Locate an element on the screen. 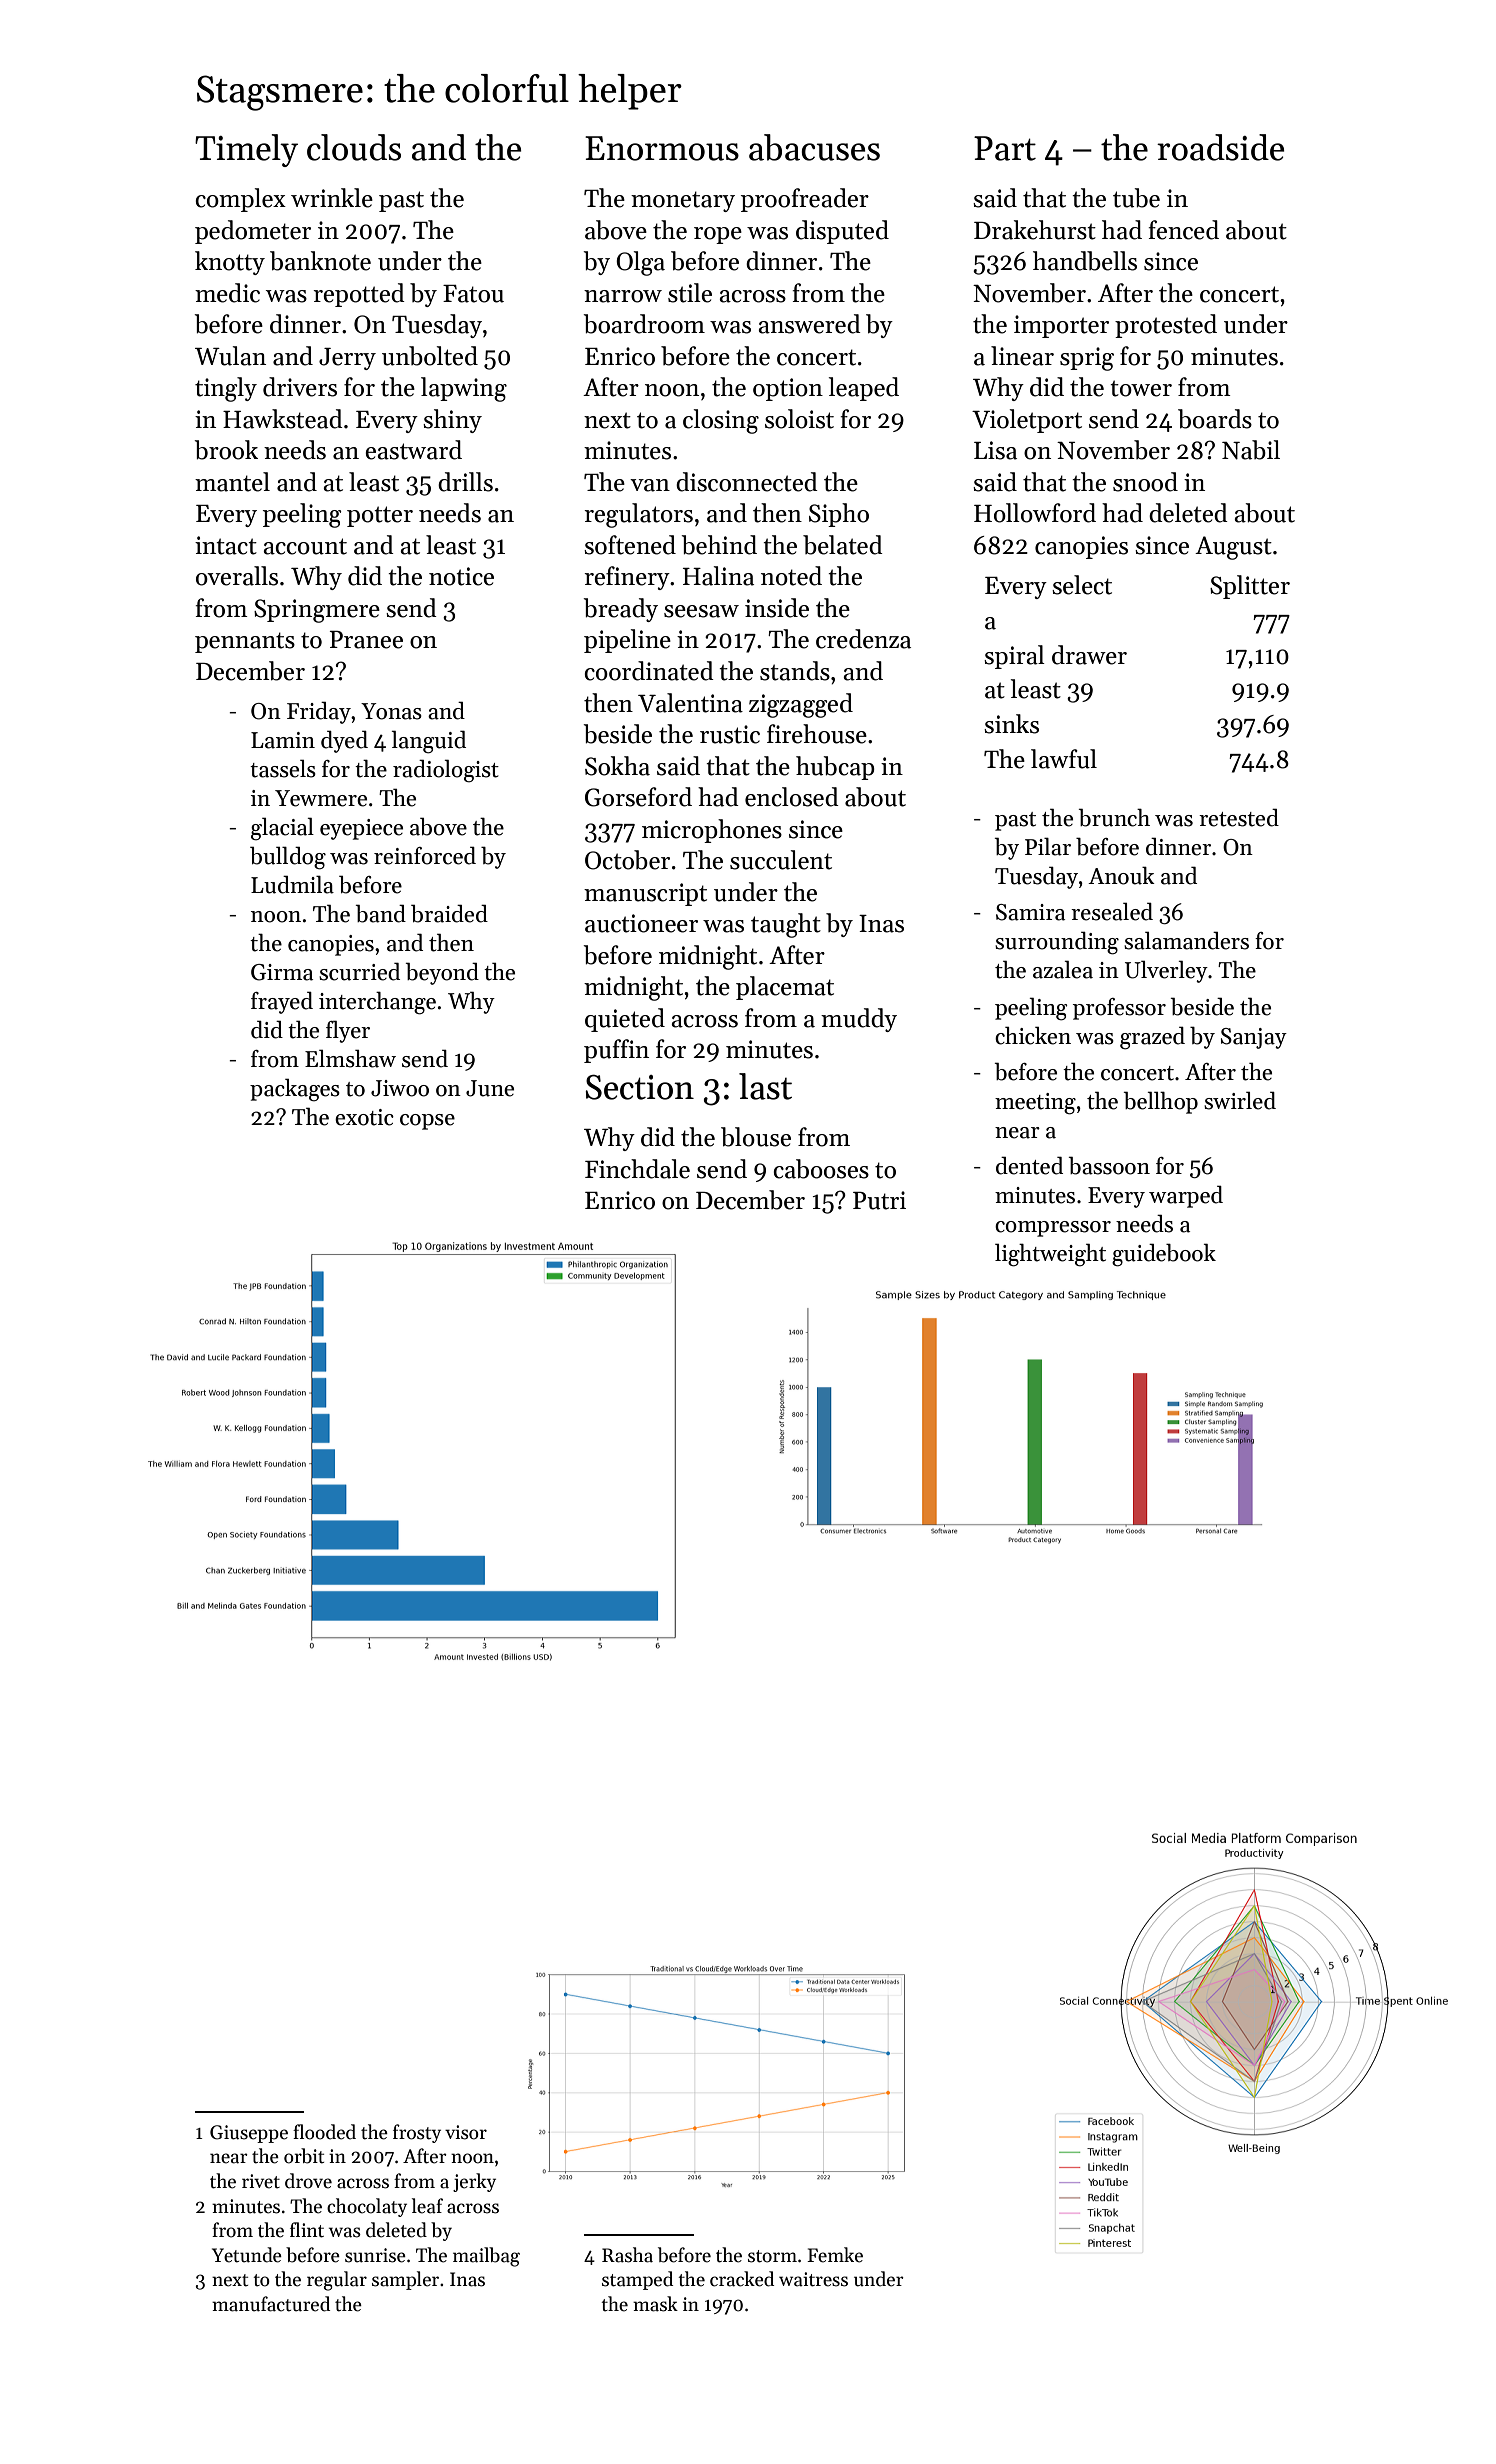  Putri is located at coordinates (879, 1200).
